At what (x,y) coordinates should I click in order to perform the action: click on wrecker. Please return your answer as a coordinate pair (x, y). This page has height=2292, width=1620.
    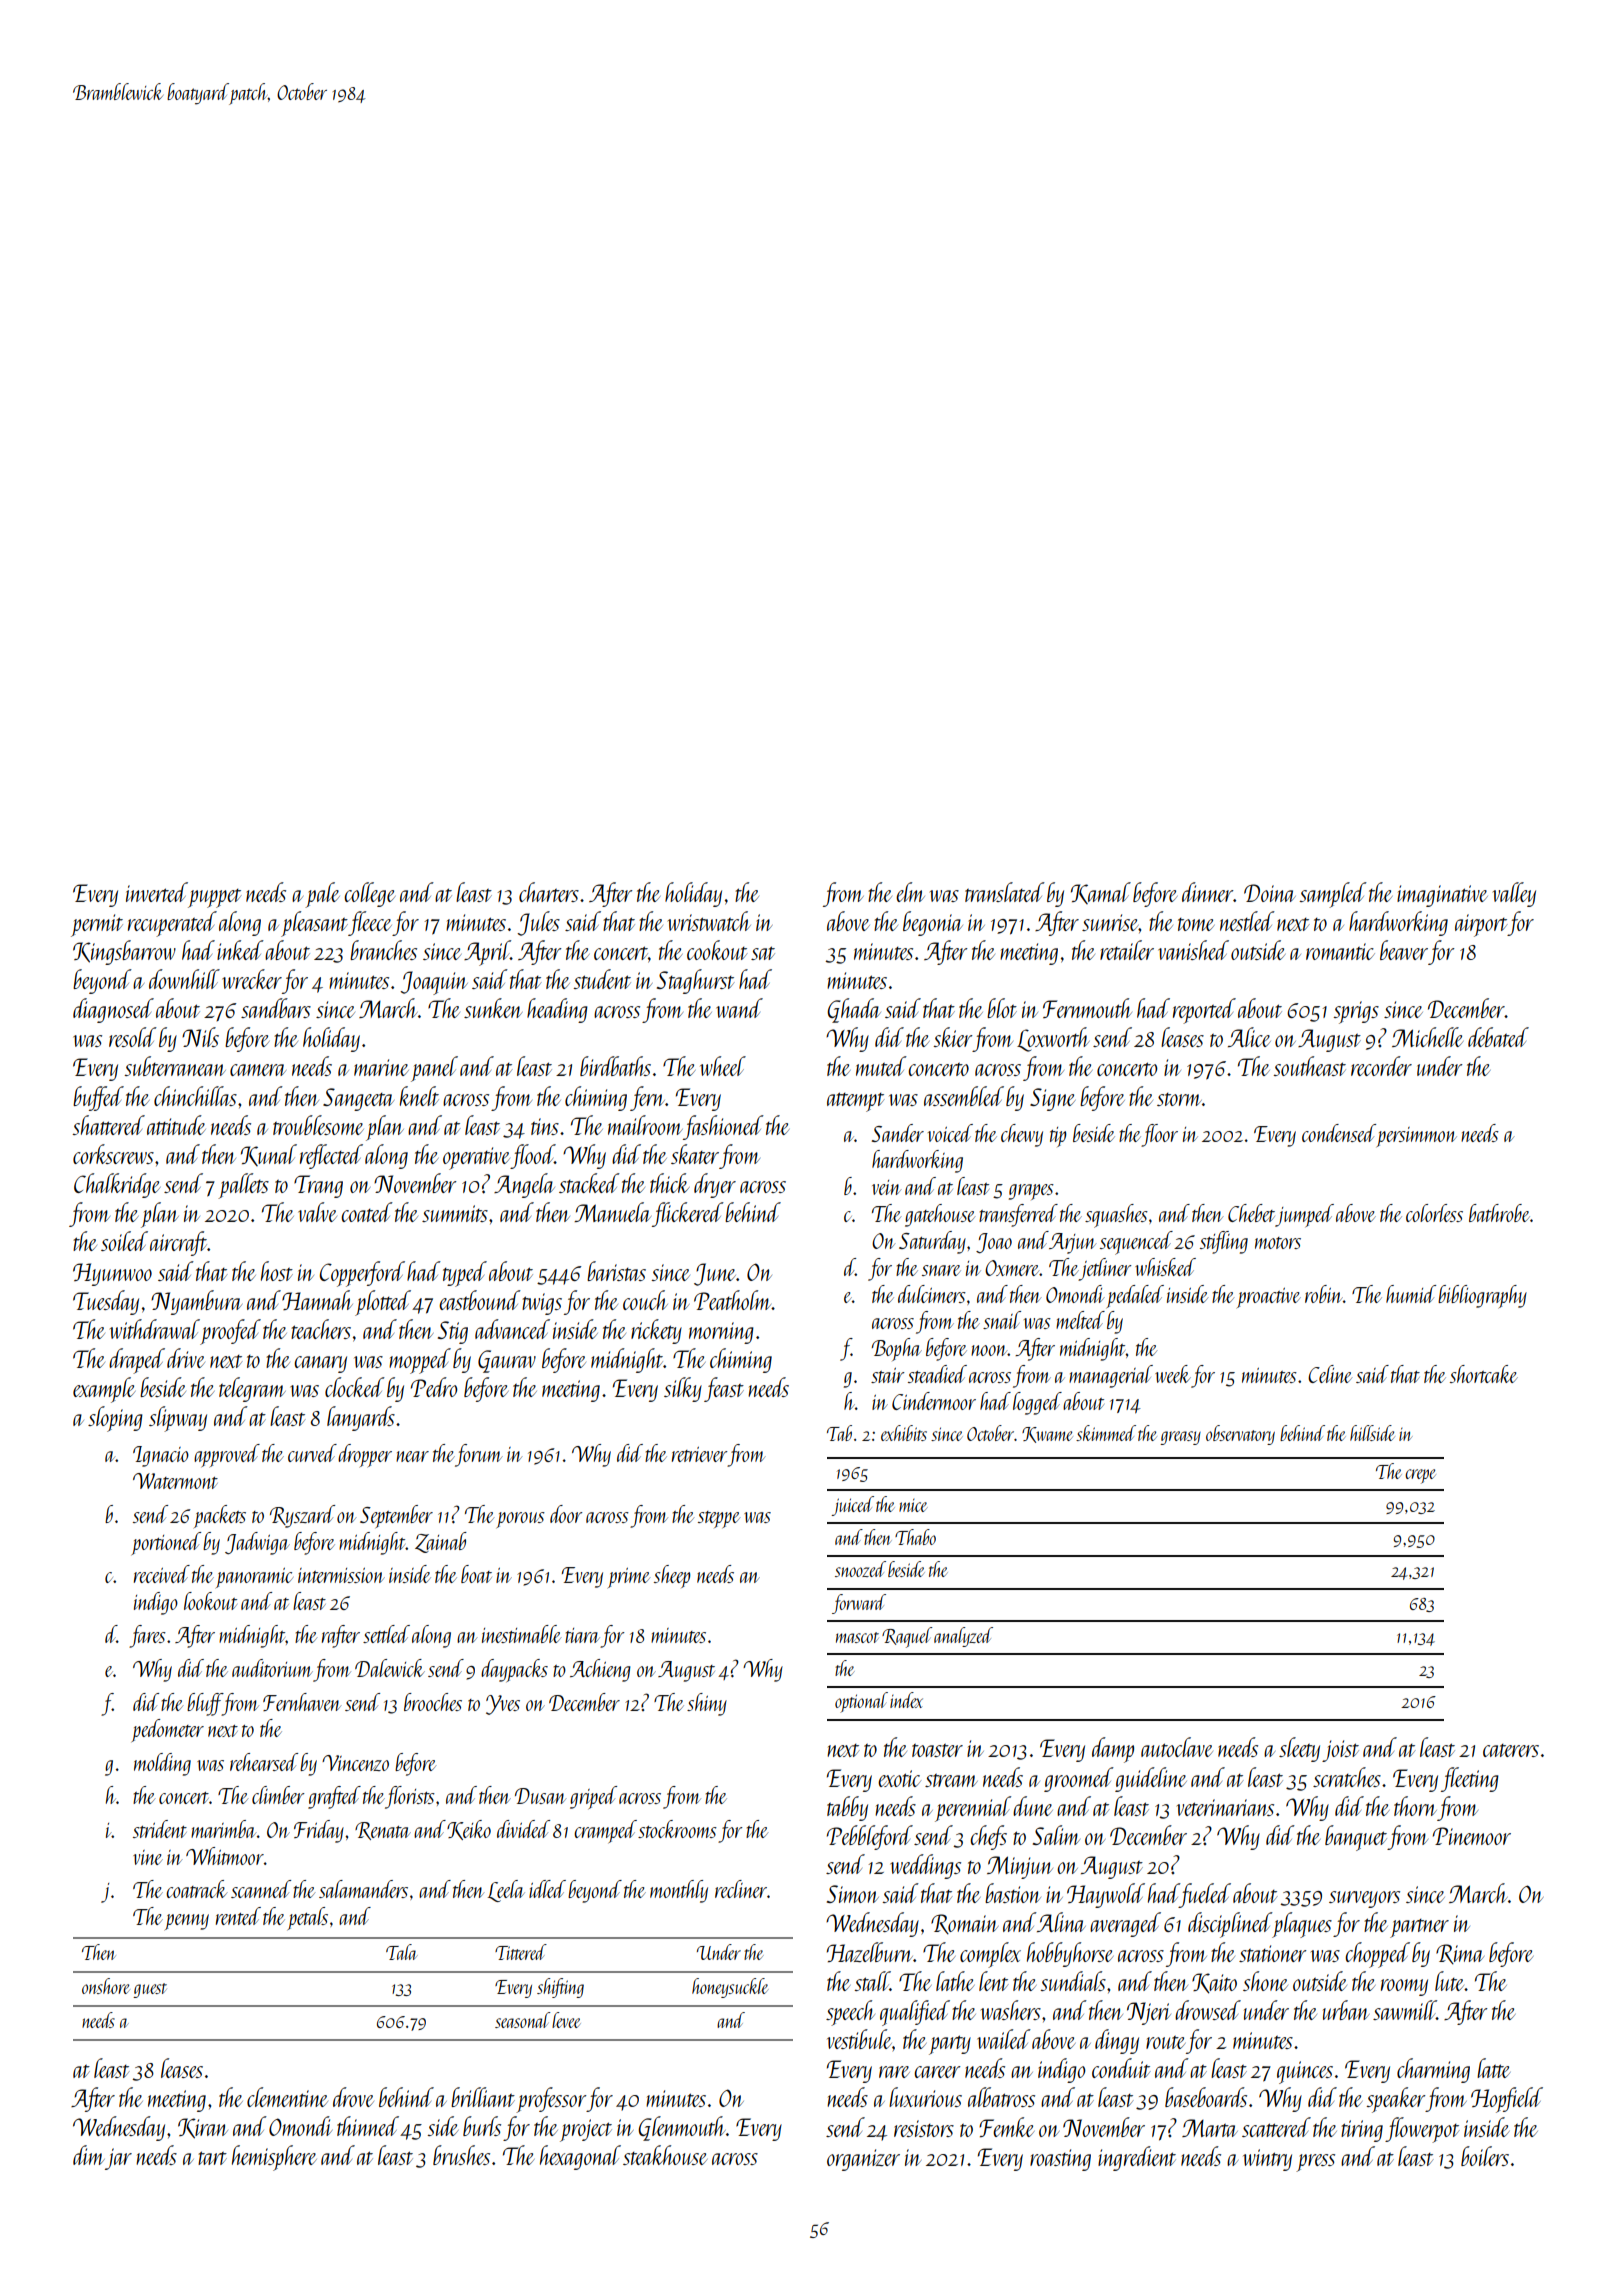
    Looking at the image, I should click on (252, 979).
